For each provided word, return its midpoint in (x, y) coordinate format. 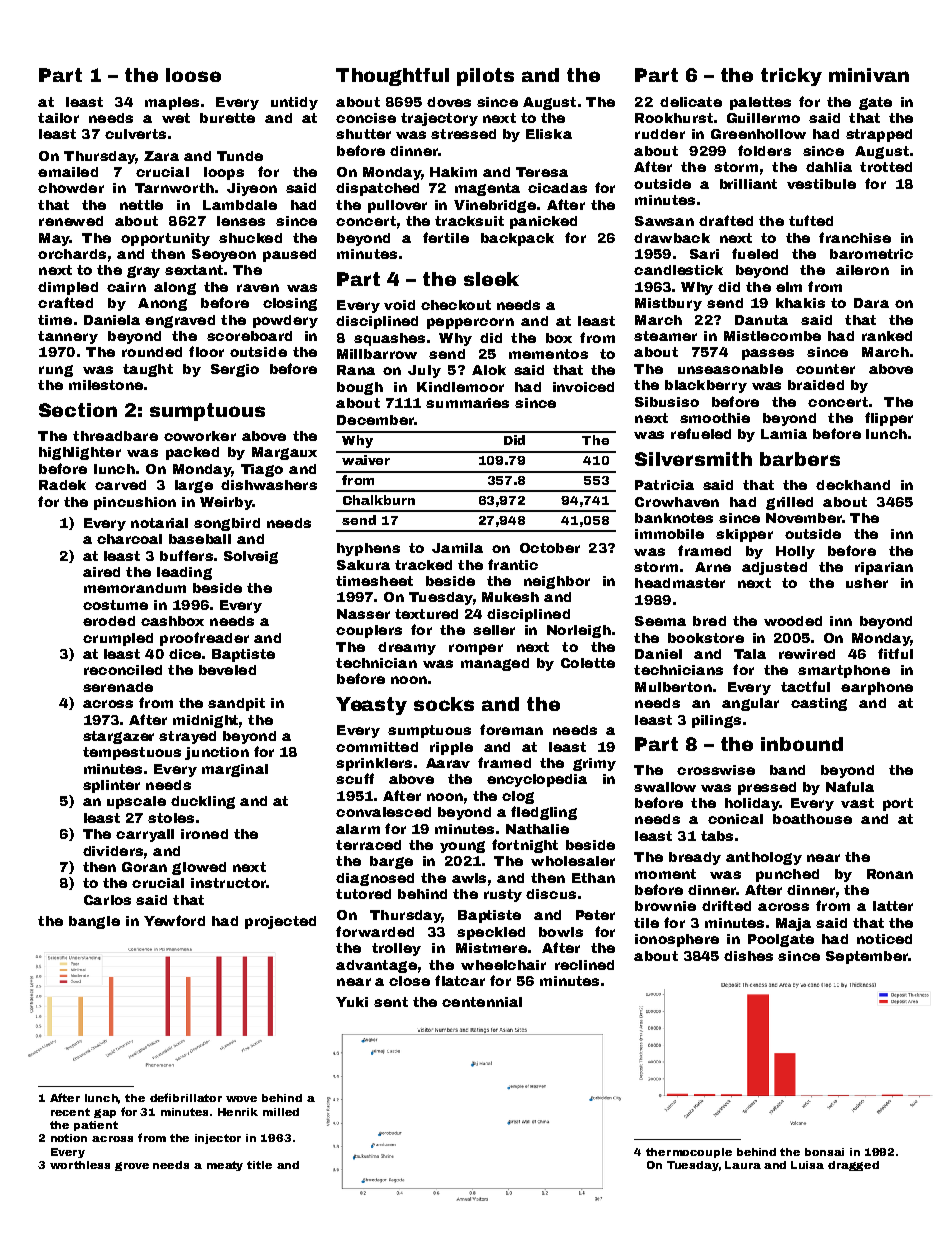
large (194, 486)
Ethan (593, 878)
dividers (113, 851)
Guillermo (763, 118)
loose (193, 75)
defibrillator (186, 1097)
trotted (886, 167)
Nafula (850, 786)
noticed (884, 939)
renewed (71, 221)
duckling (203, 802)
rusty (503, 895)
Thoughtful (392, 77)
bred (709, 621)
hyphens (368, 549)
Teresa (542, 172)
